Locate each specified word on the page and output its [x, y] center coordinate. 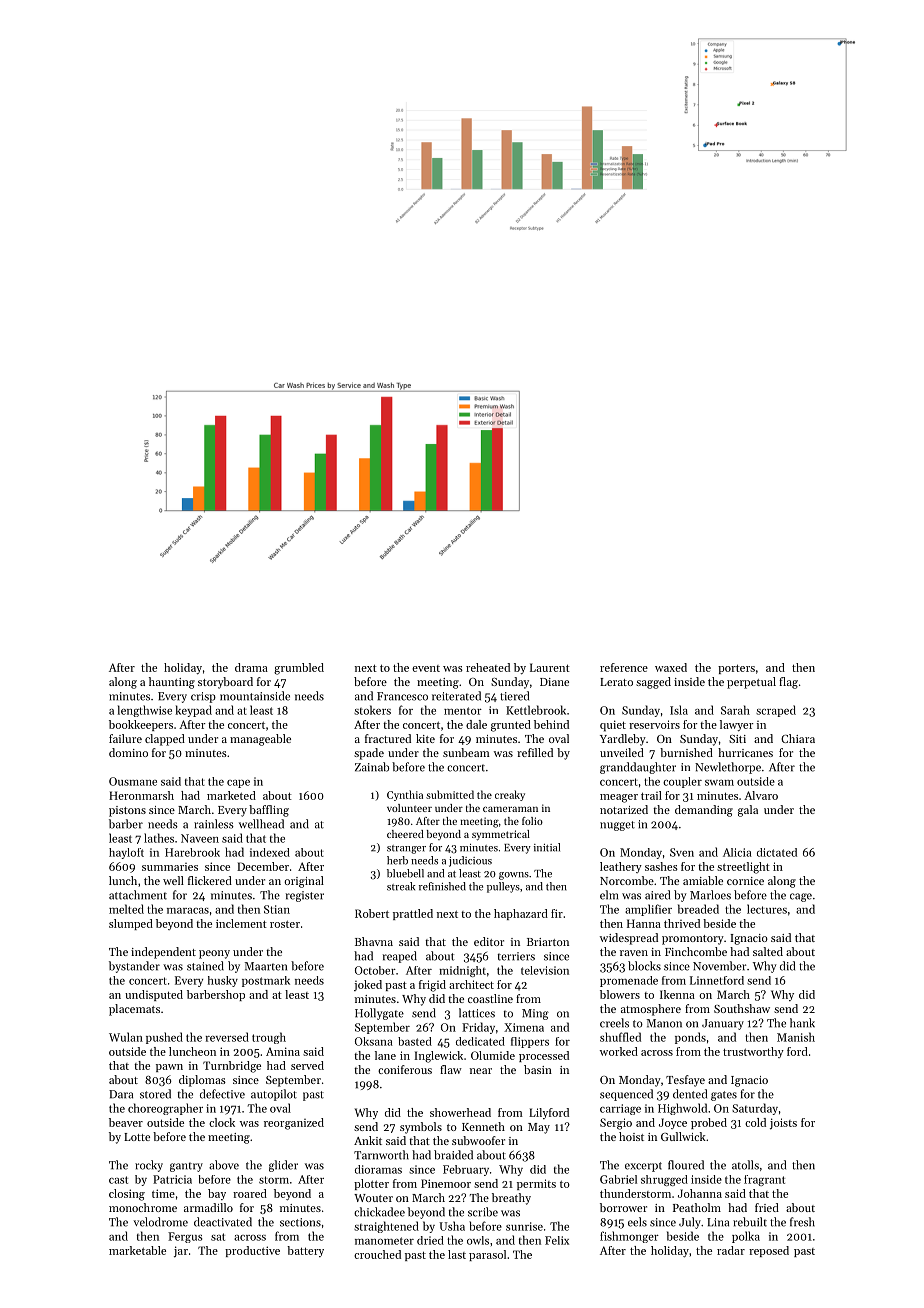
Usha [452, 1226]
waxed [671, 667]
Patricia [172, 1179]
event [426, 668]
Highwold [682, 1109]
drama [251, 667]
